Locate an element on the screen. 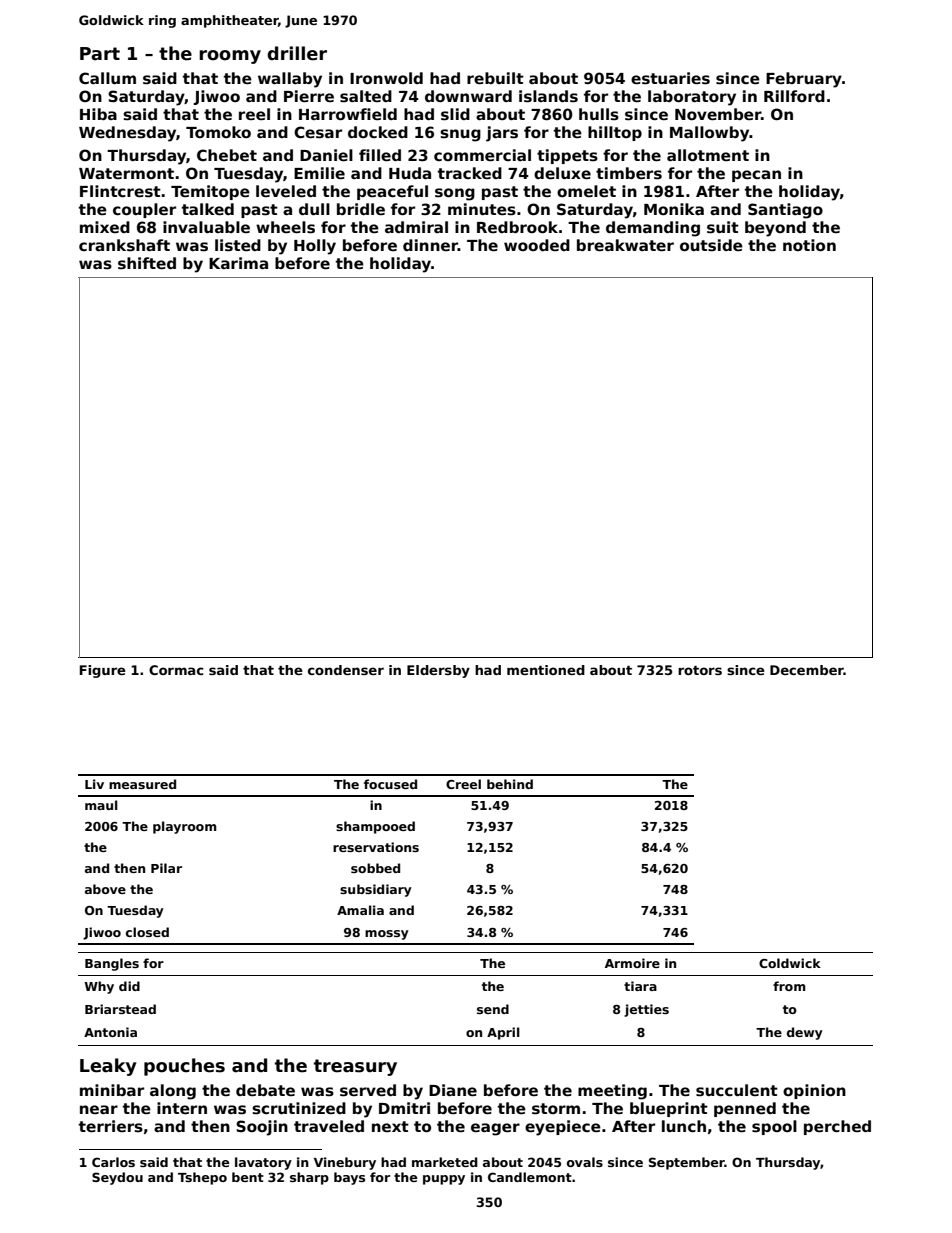  dinner is located at coordinates (430, 245).
